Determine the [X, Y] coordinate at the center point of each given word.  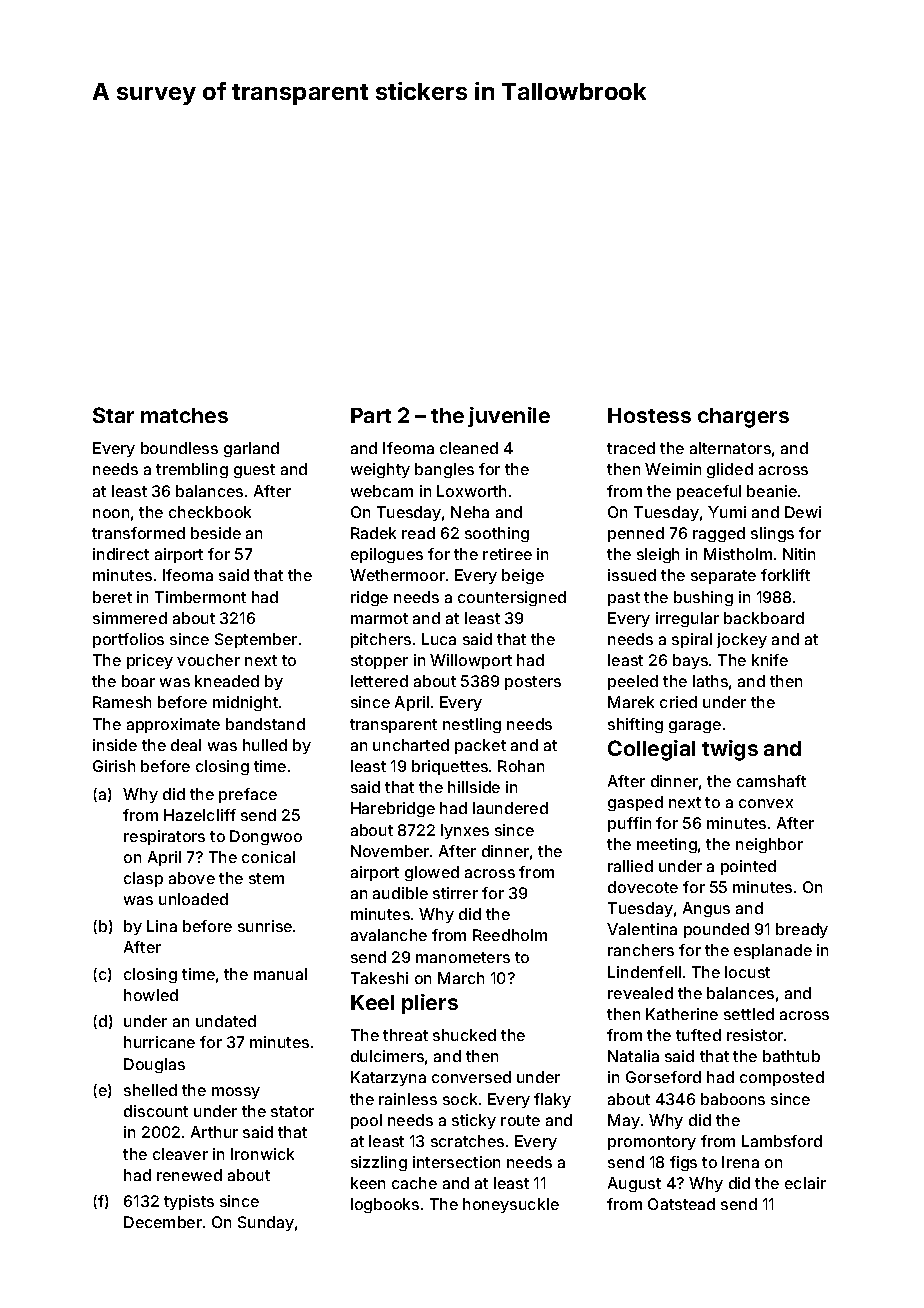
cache [414, 1183]
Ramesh [122, 702]
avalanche [389, 935]
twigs [730, 750]
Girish [114, 766]
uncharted [411, 745]
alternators [730, 448]
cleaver [180, 1154]
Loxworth [471, 491]
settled [749, 1014]
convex [766, 803]
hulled [265, 745]
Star [113, 415]
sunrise [265, 926]
